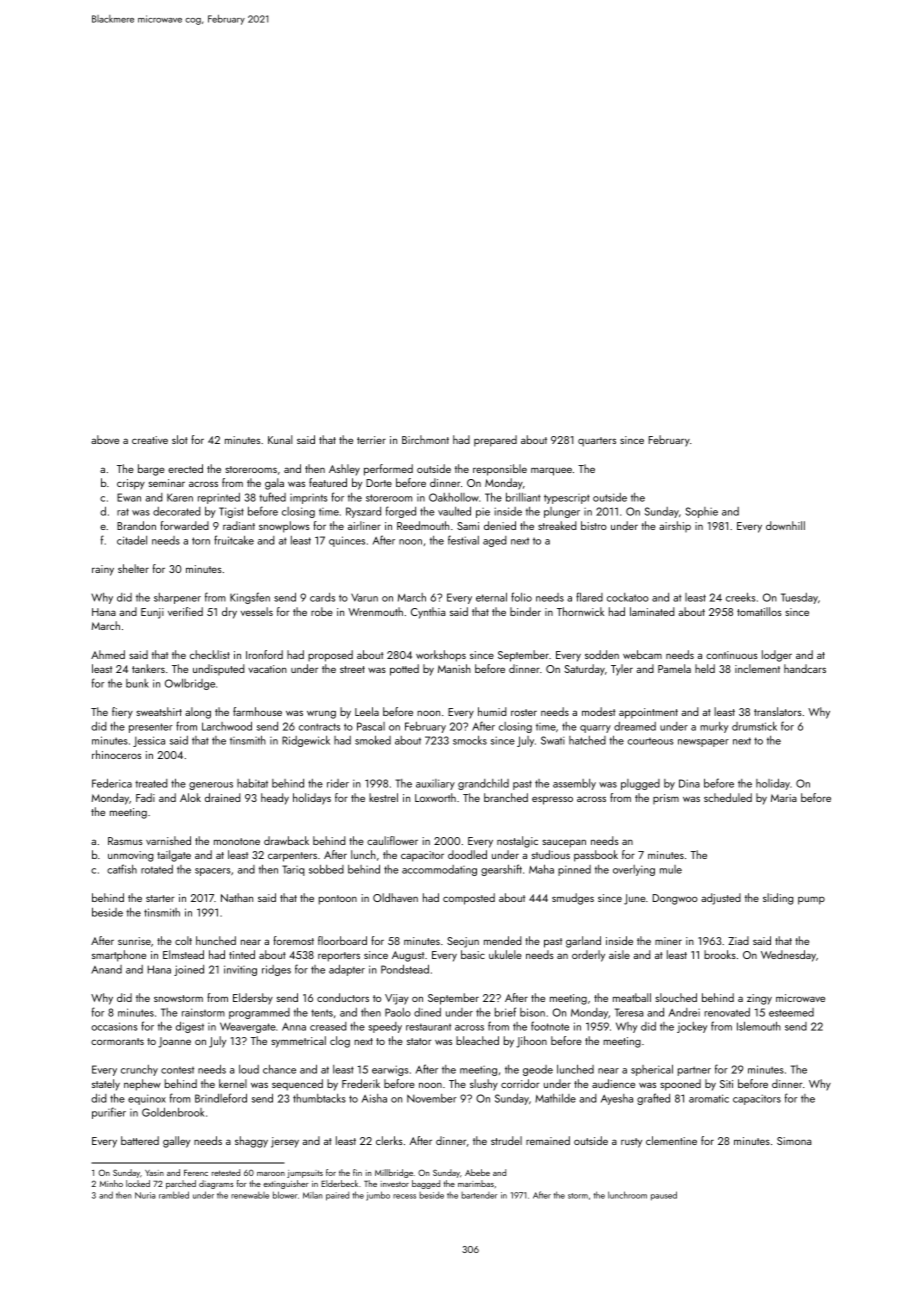  Describe the element at coordinates (597, 442) in the screenshot. I see `quarters` at that location.
